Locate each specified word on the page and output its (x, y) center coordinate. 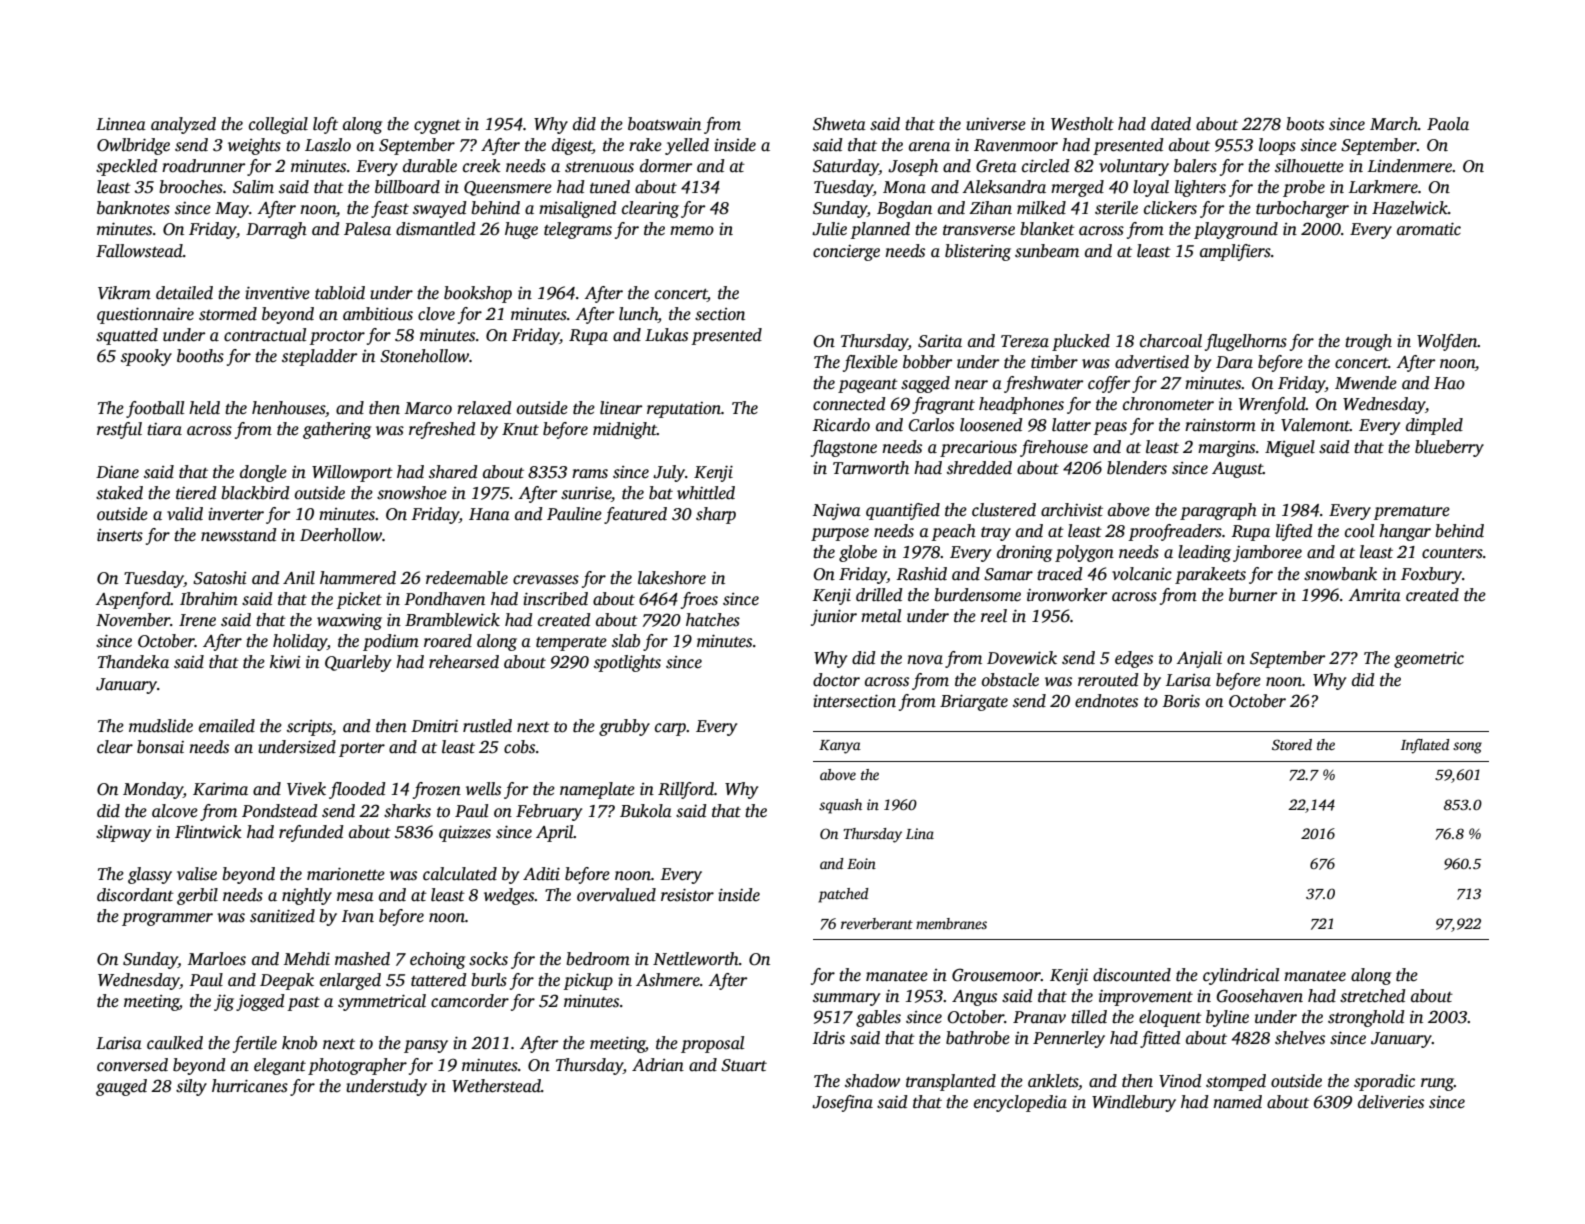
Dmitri (434, 726)
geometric (1429, 659)
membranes (951, 923)
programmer (167, 919)
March (1394, 124)
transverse (979, 230)
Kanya (840, 747)
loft (325, 125)
